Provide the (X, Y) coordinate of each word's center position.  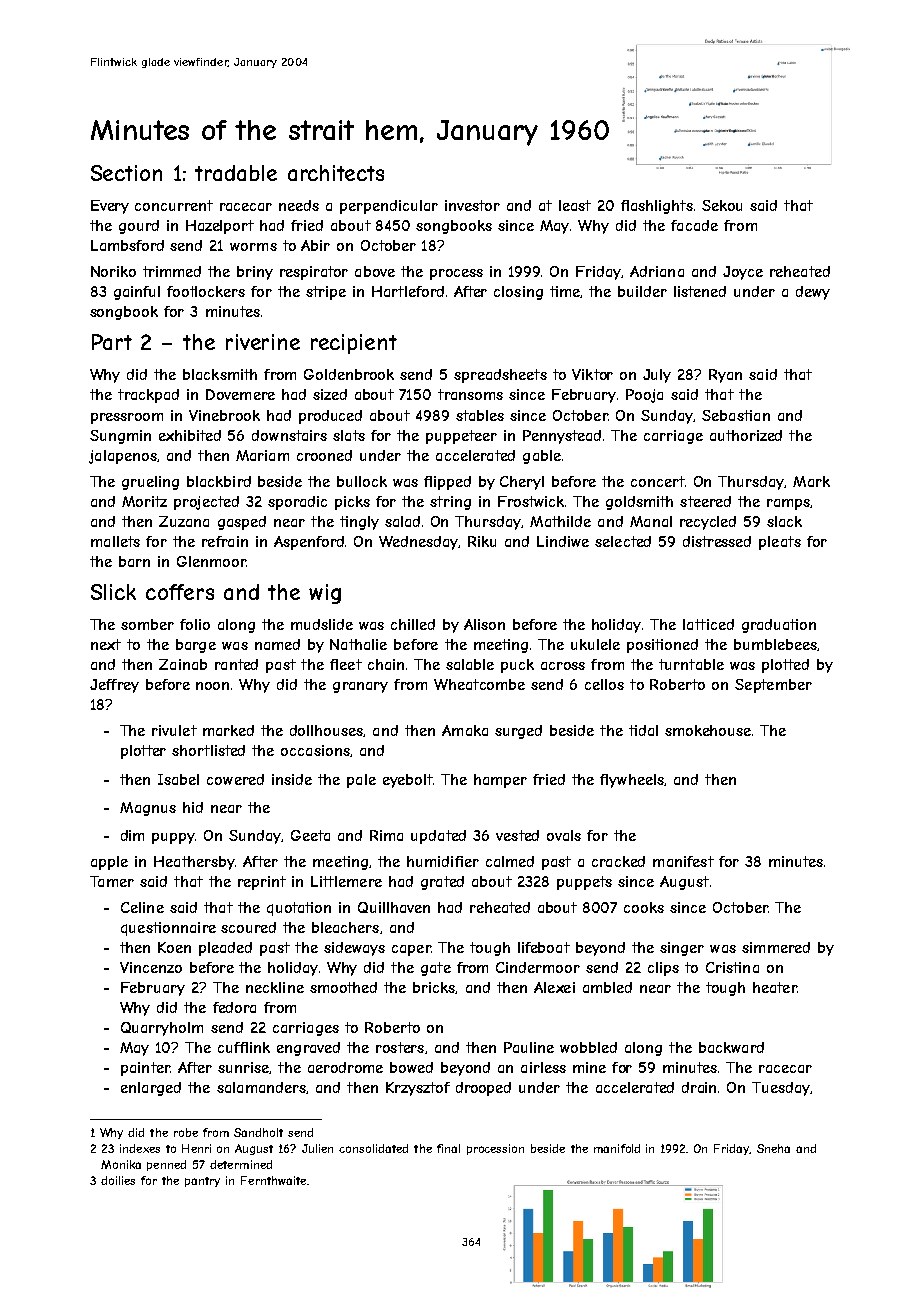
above (375, 271)
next (106, 644)
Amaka (465, 730)
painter (145, 1069)
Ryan (725, 376)
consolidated (373, 1148)
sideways (354, 949)
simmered (776, 947)
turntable (691, 664)
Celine (142, 907)
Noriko (113, 271)
